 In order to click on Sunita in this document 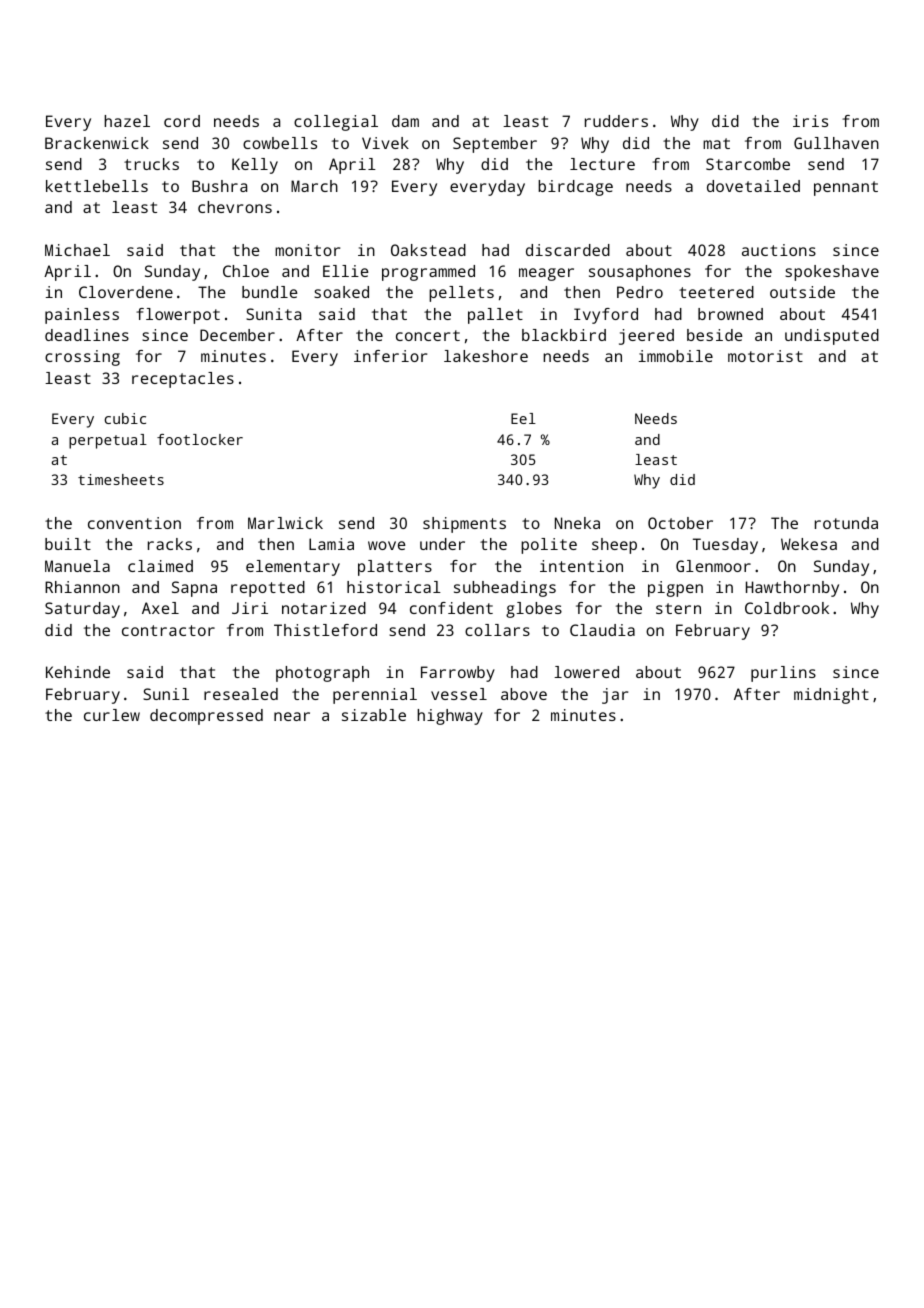, I will do `click(273, 314)`.
